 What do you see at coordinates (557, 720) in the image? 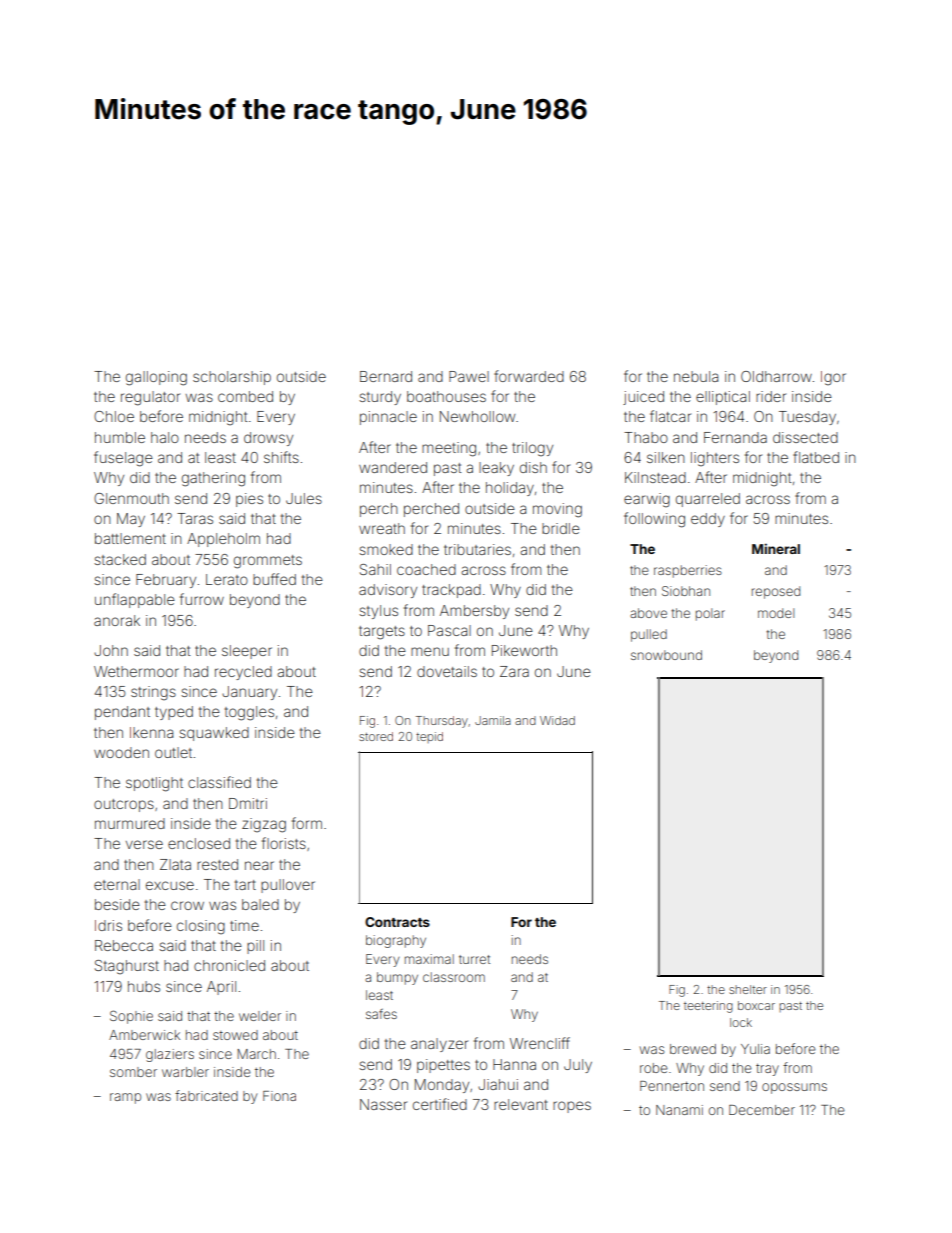
I see `Widad` at bounding box center [557, 720].
